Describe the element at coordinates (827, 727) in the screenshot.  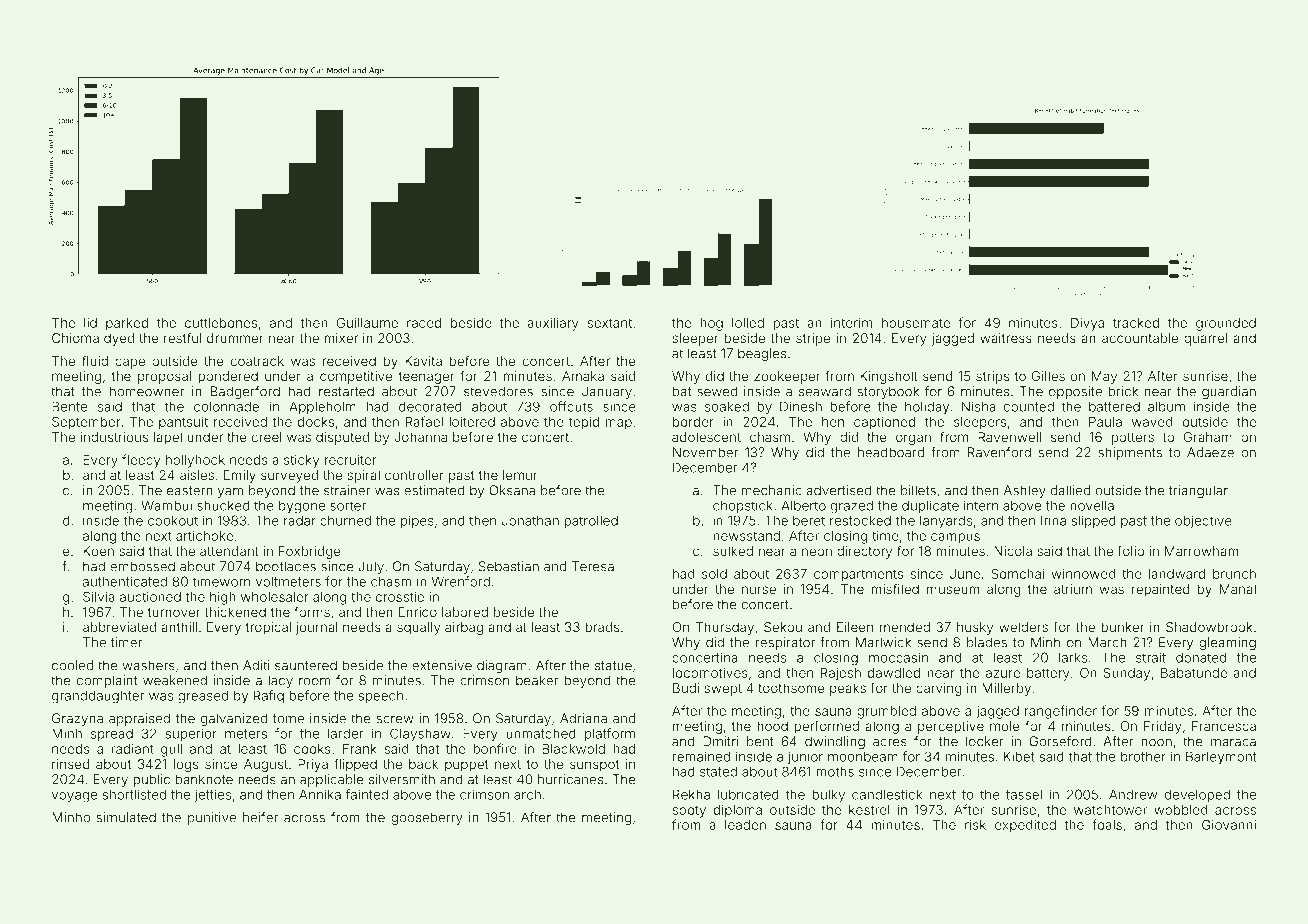
I see `performed` at that location.
